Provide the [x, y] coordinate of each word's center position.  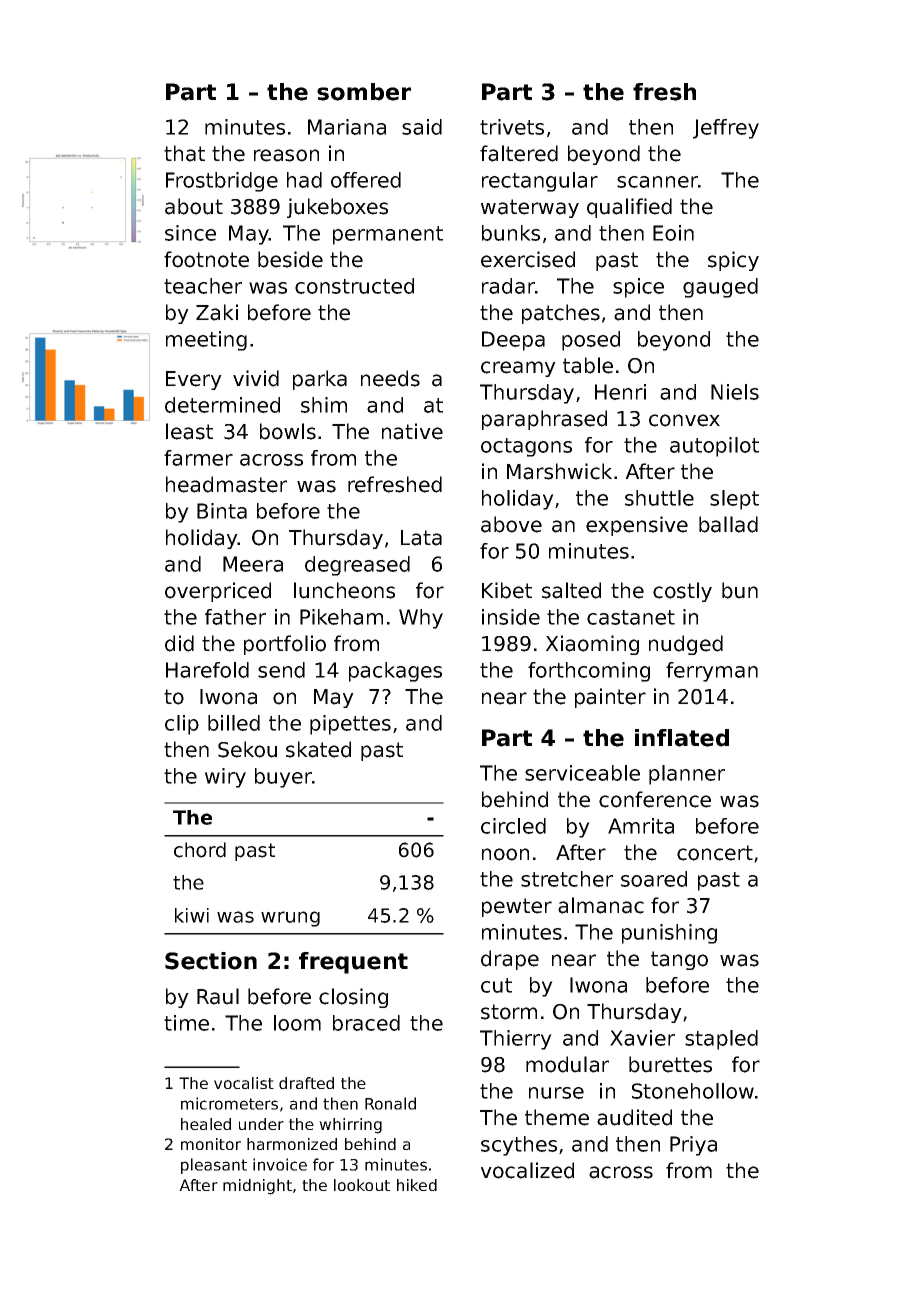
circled [513, 826]
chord [200, 850]
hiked [417, 1185]
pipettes [350, 725]
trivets [512, 127]
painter [610, 698]
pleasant [214, 1166]
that [184, 153]
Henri [620, 392]
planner [687, 775]
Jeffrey [726, 129]
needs [390, 378]
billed [234, 723]
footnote [206, 259]
